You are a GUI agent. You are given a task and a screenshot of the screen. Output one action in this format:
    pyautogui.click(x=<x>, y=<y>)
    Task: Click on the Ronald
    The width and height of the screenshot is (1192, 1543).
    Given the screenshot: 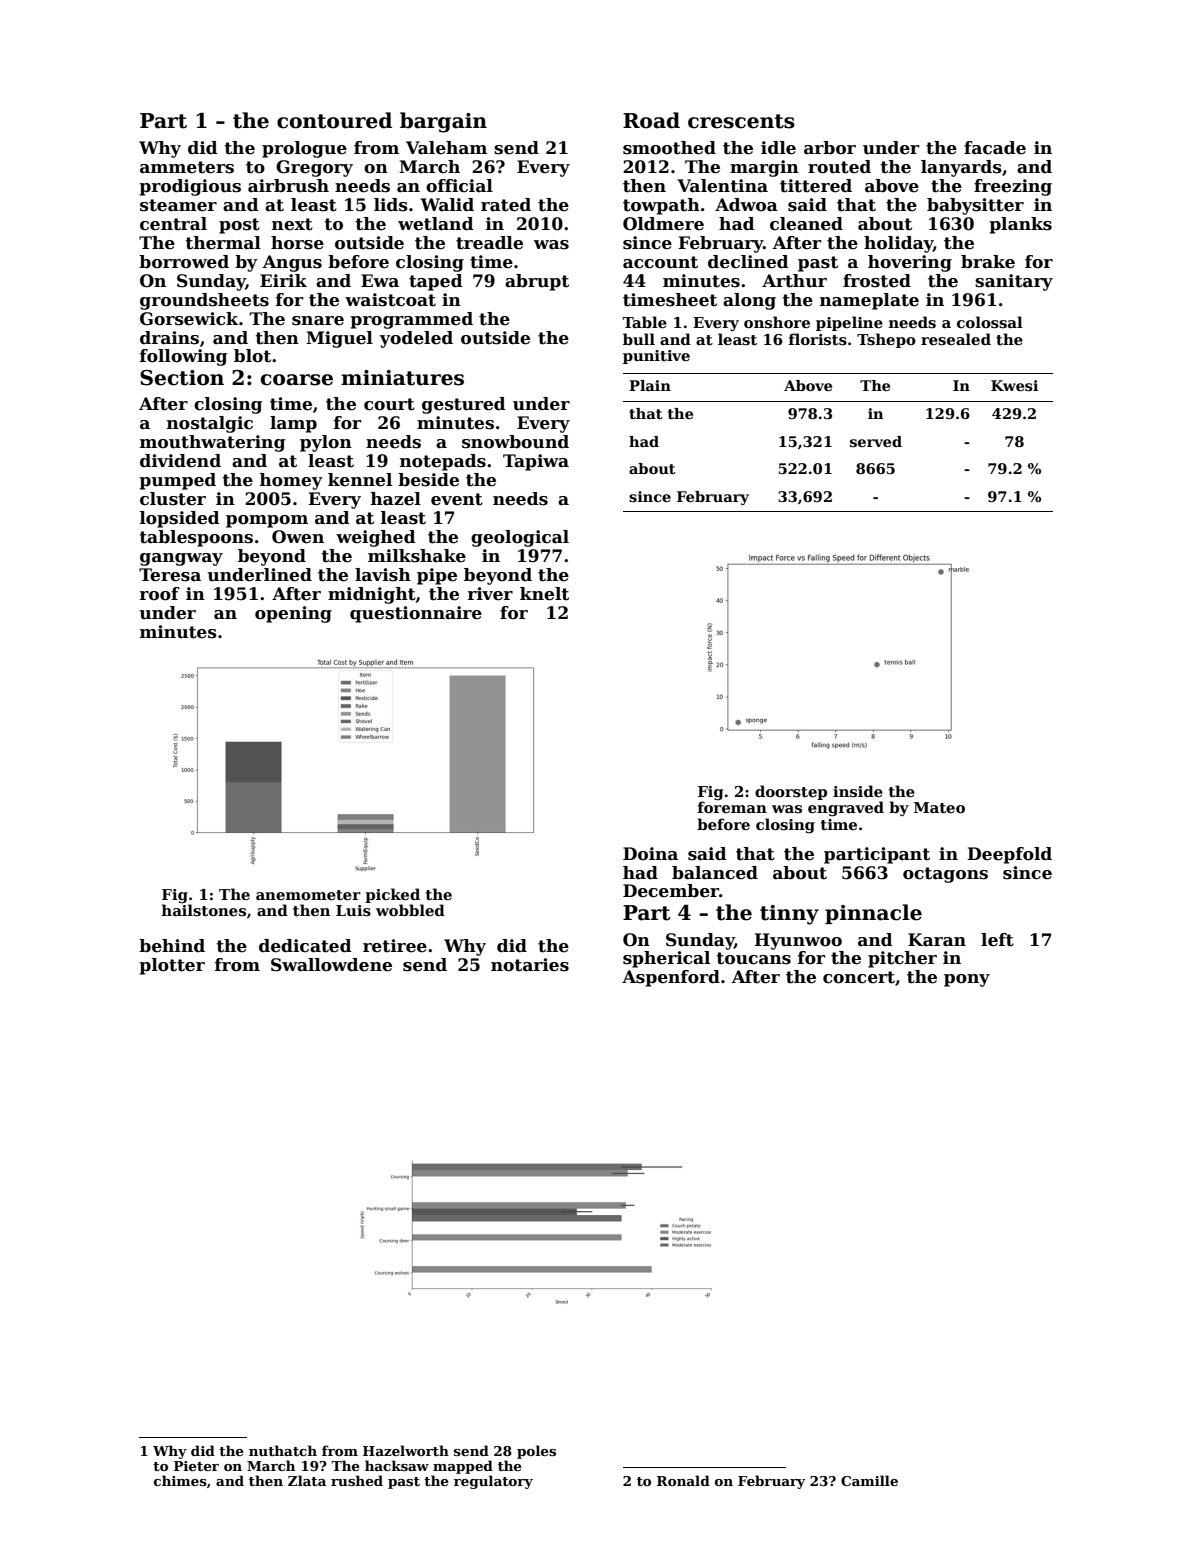 What is the action you would take?
    pyautogui.click(x=683, y=1480)
